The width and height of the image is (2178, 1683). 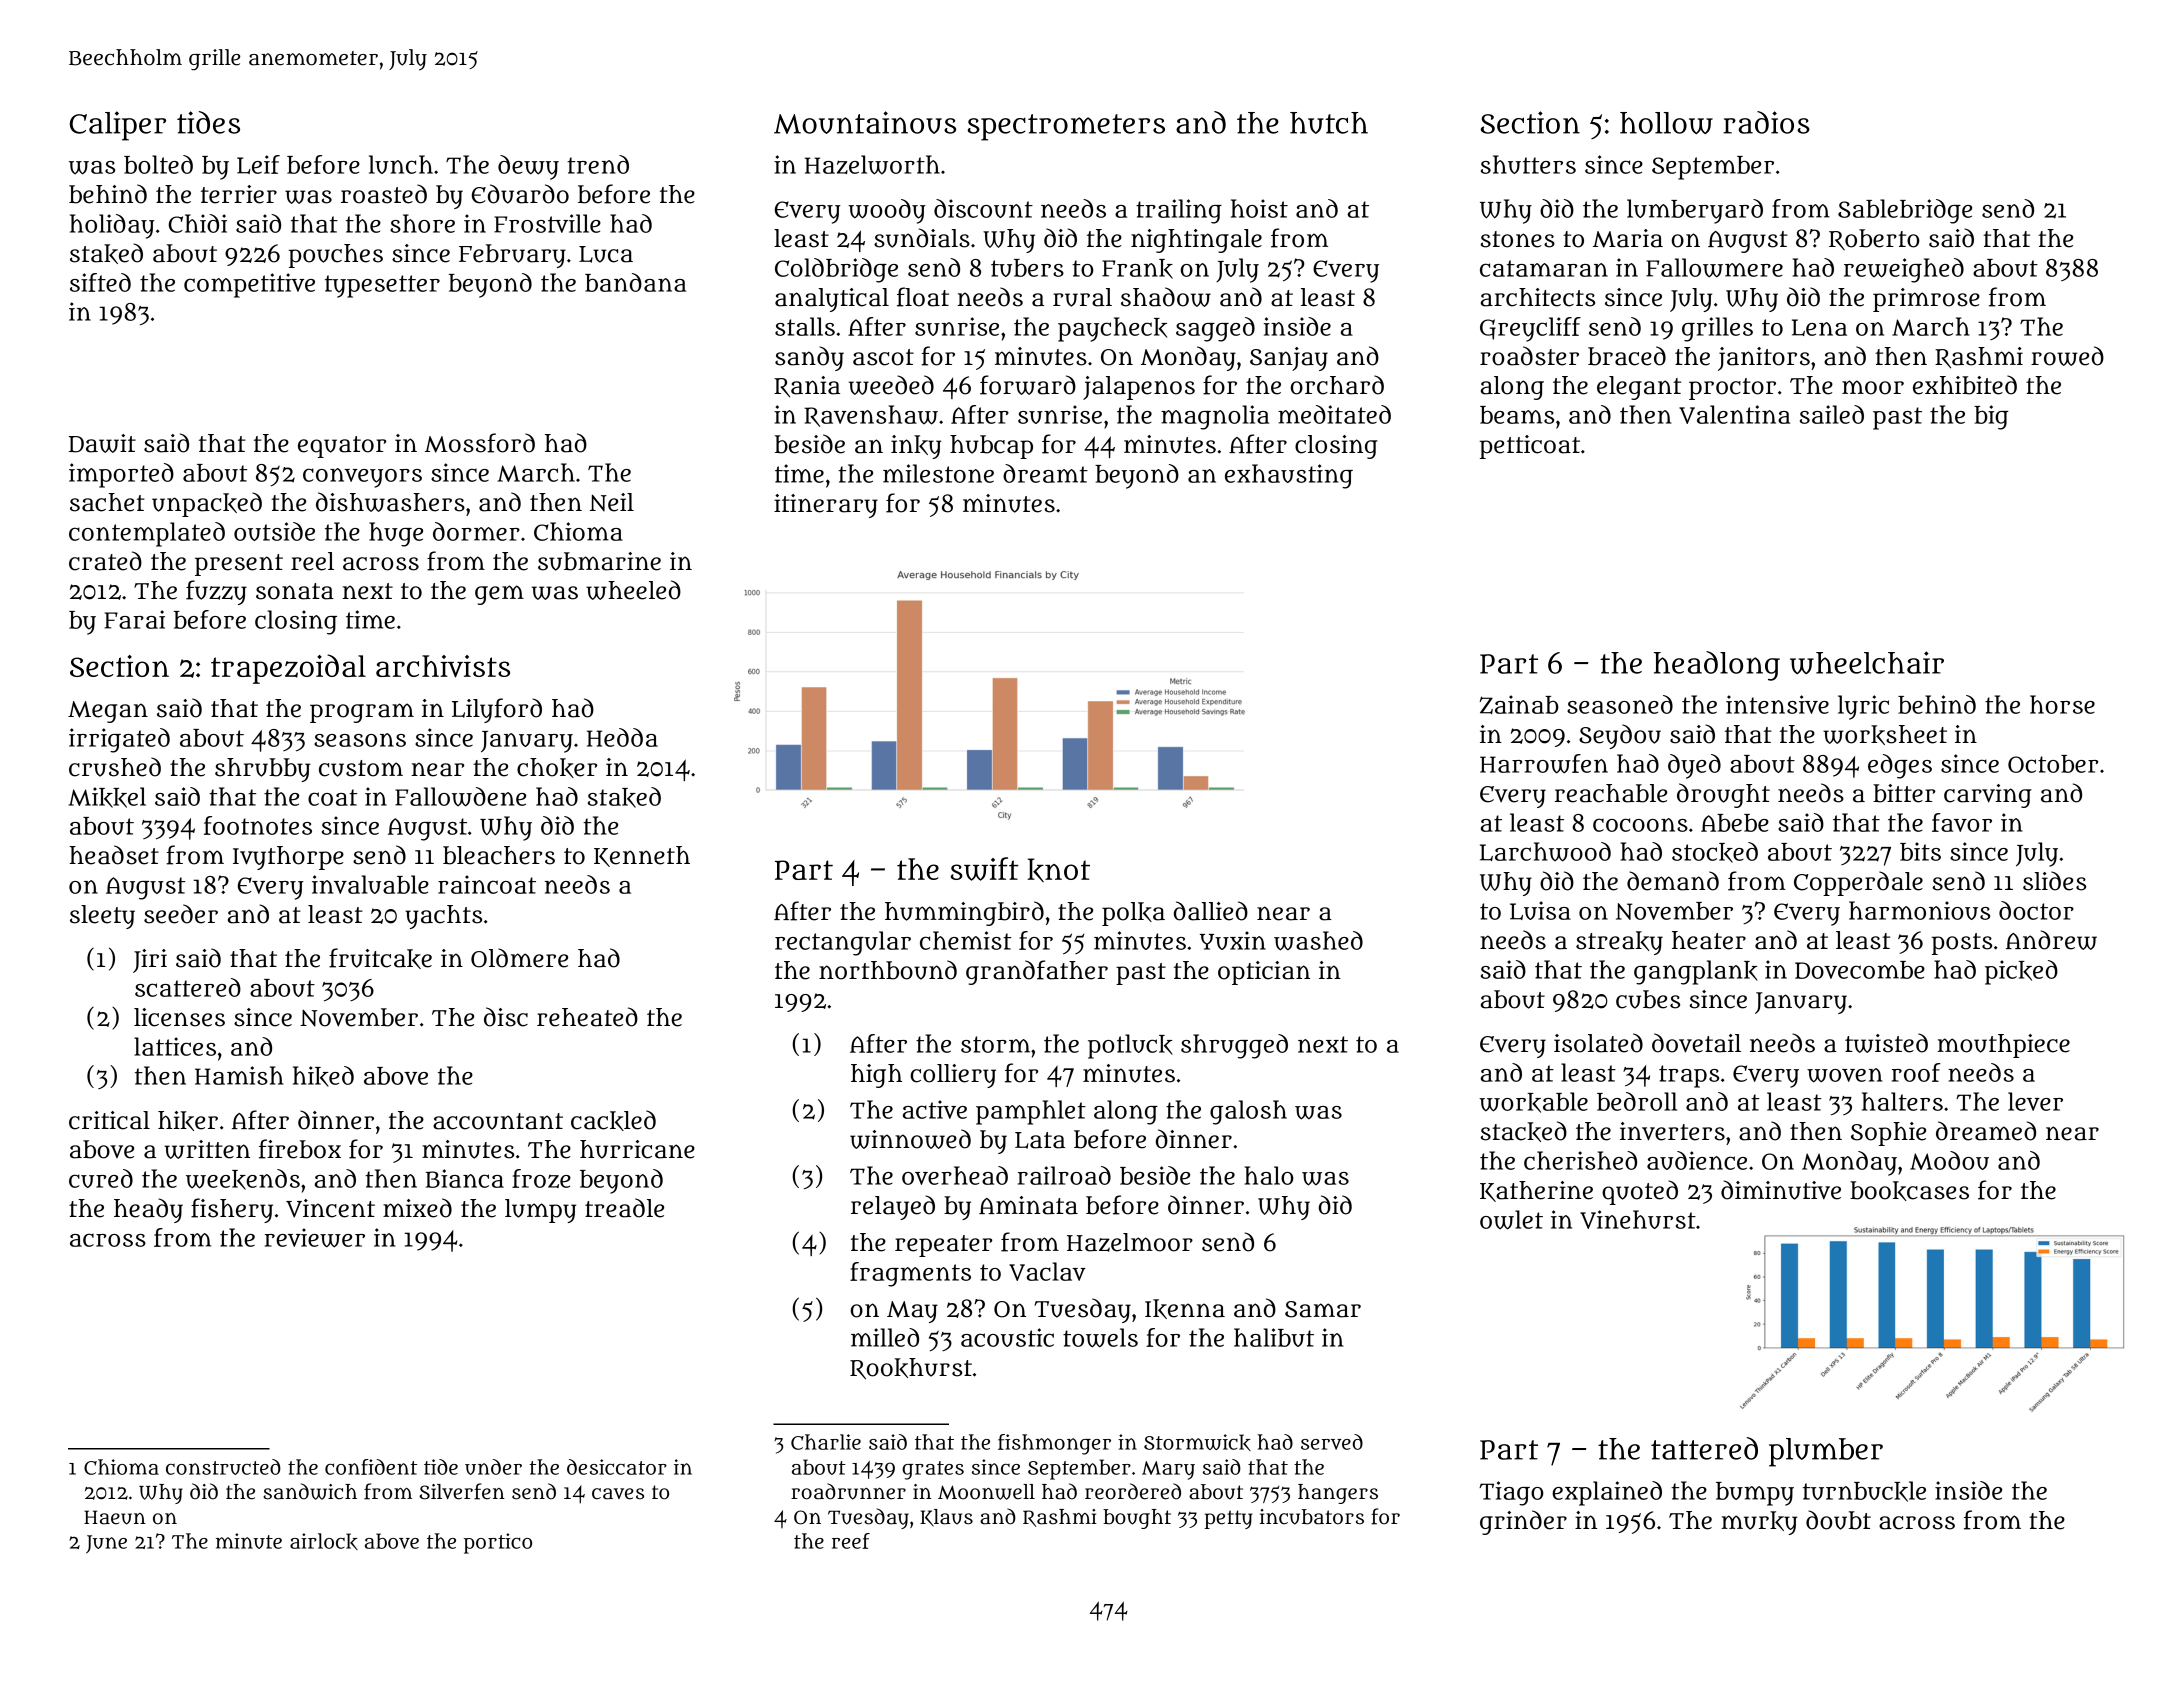 I want to click on Silverfen, so click(x=462, y=1491).
